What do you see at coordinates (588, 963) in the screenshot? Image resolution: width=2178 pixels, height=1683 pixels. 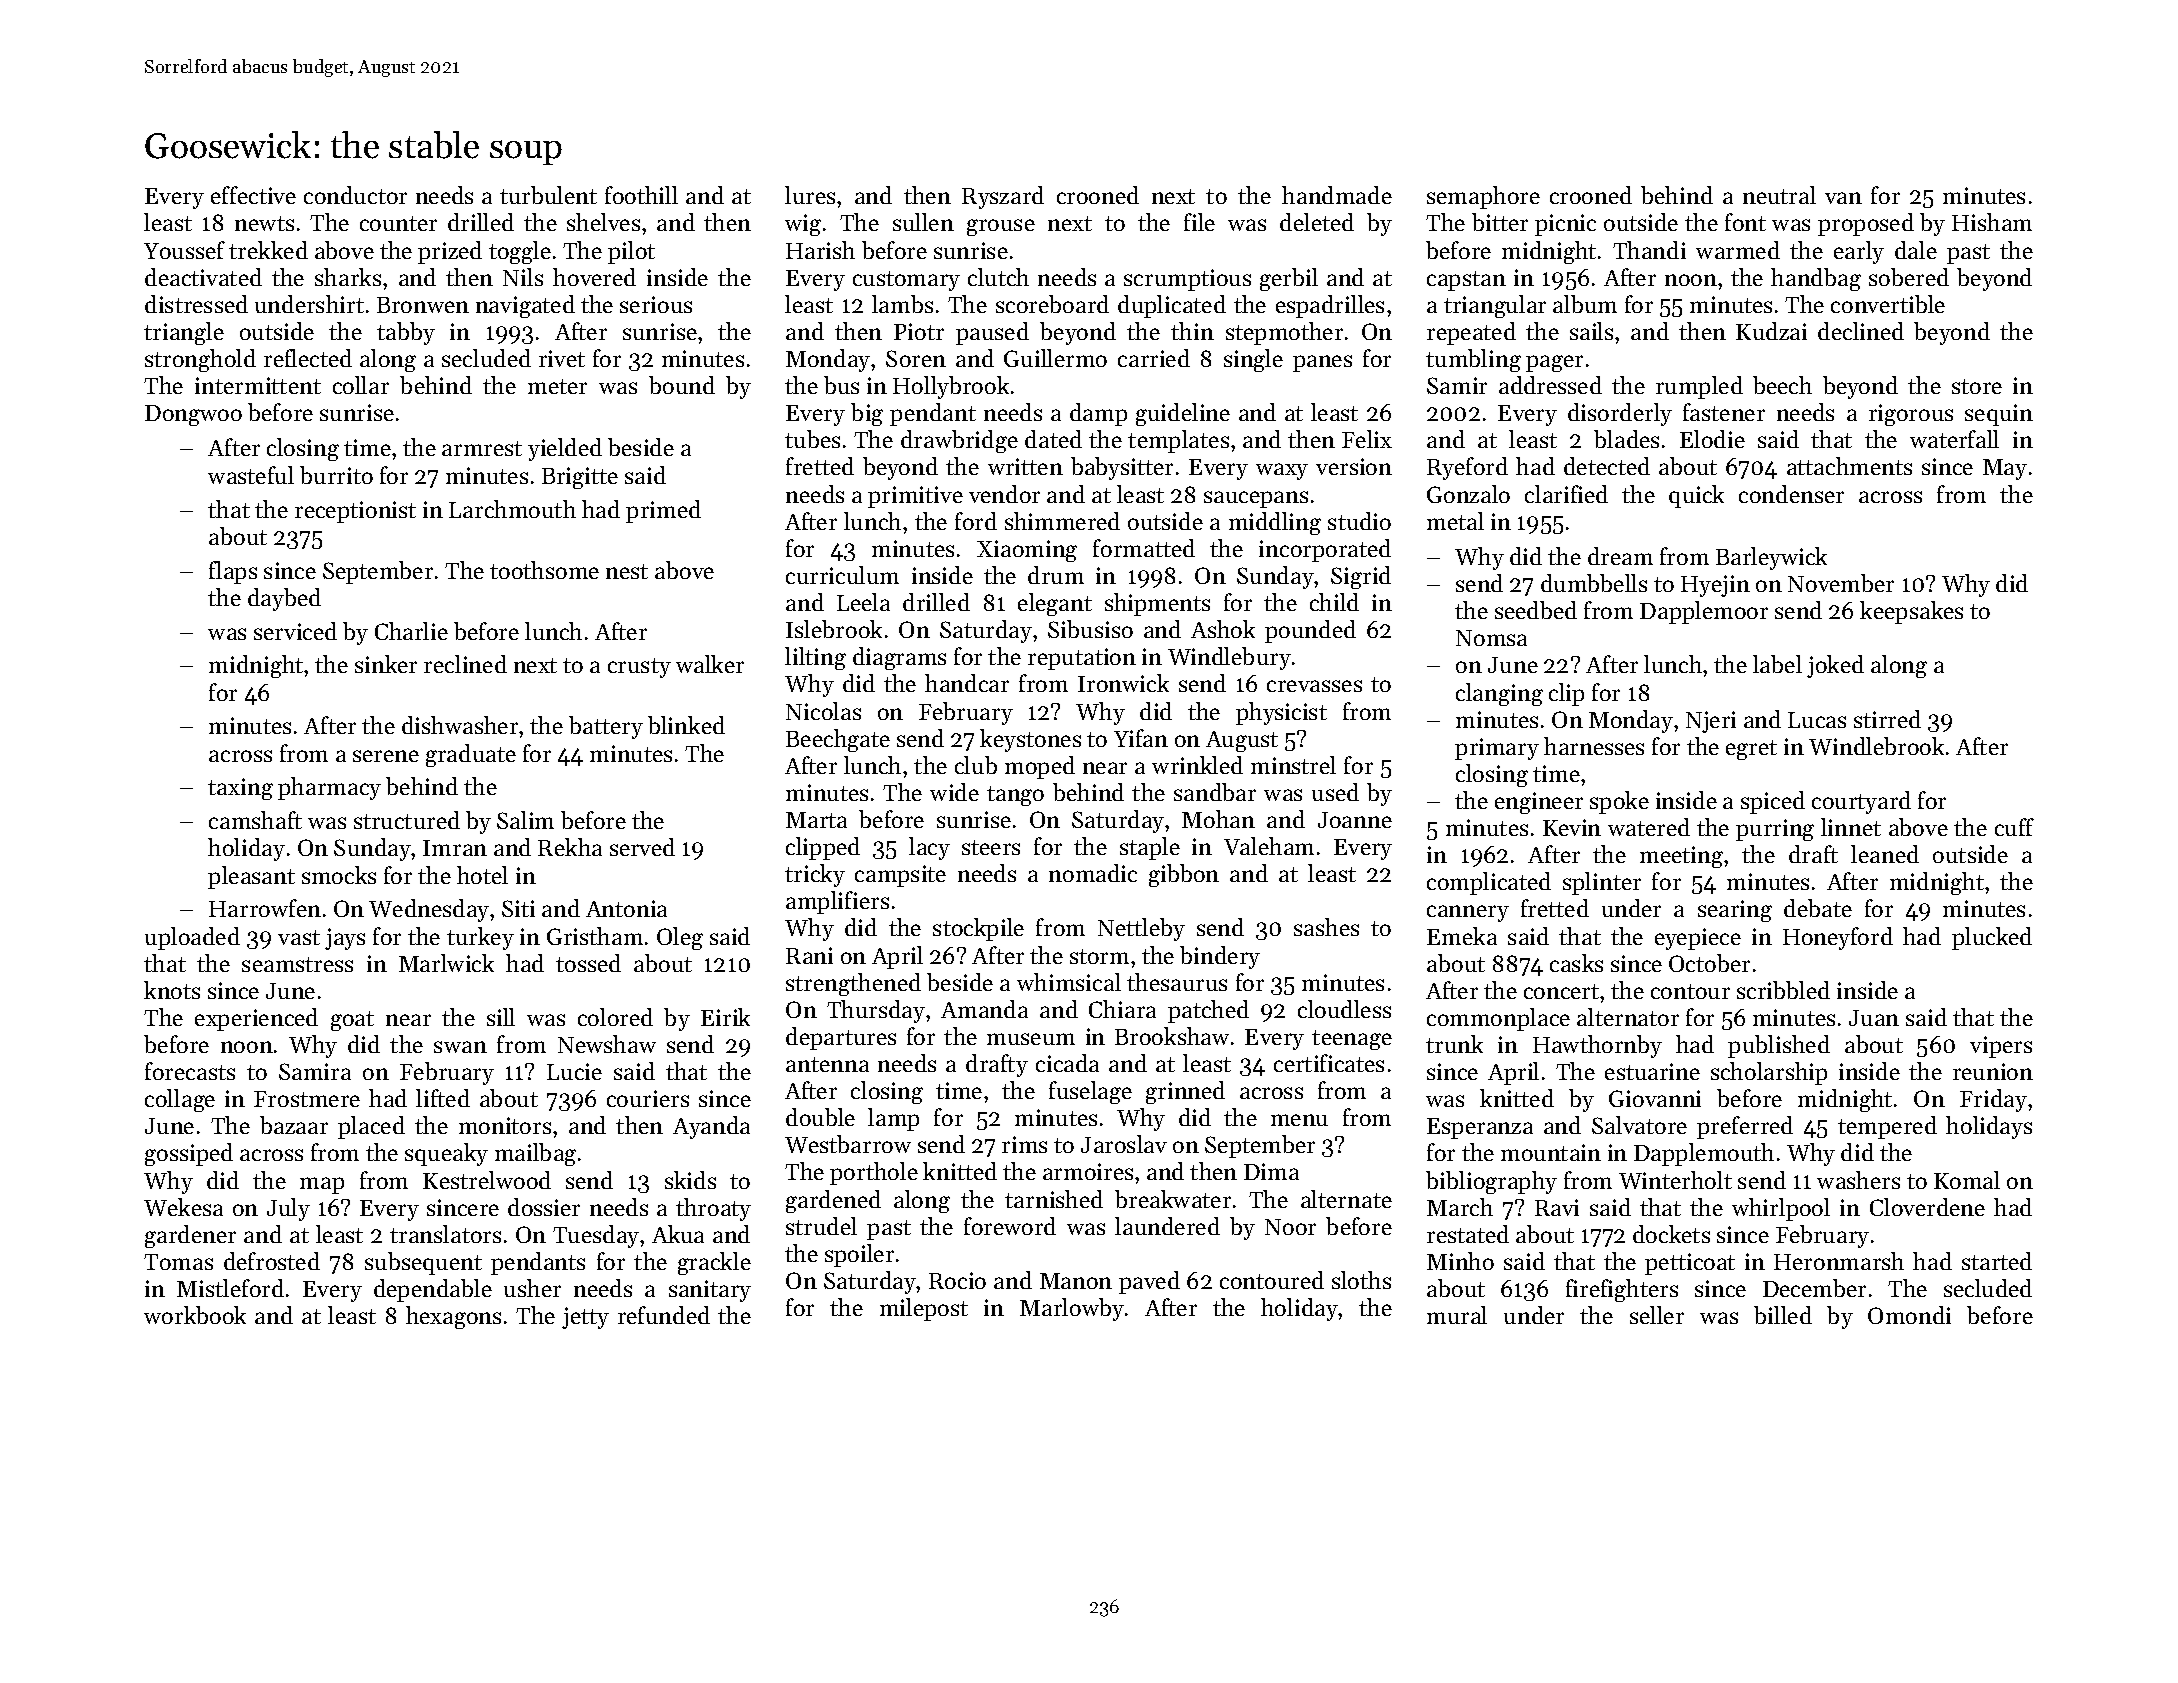 I see `tossed` at bounding box center [588, 963].
